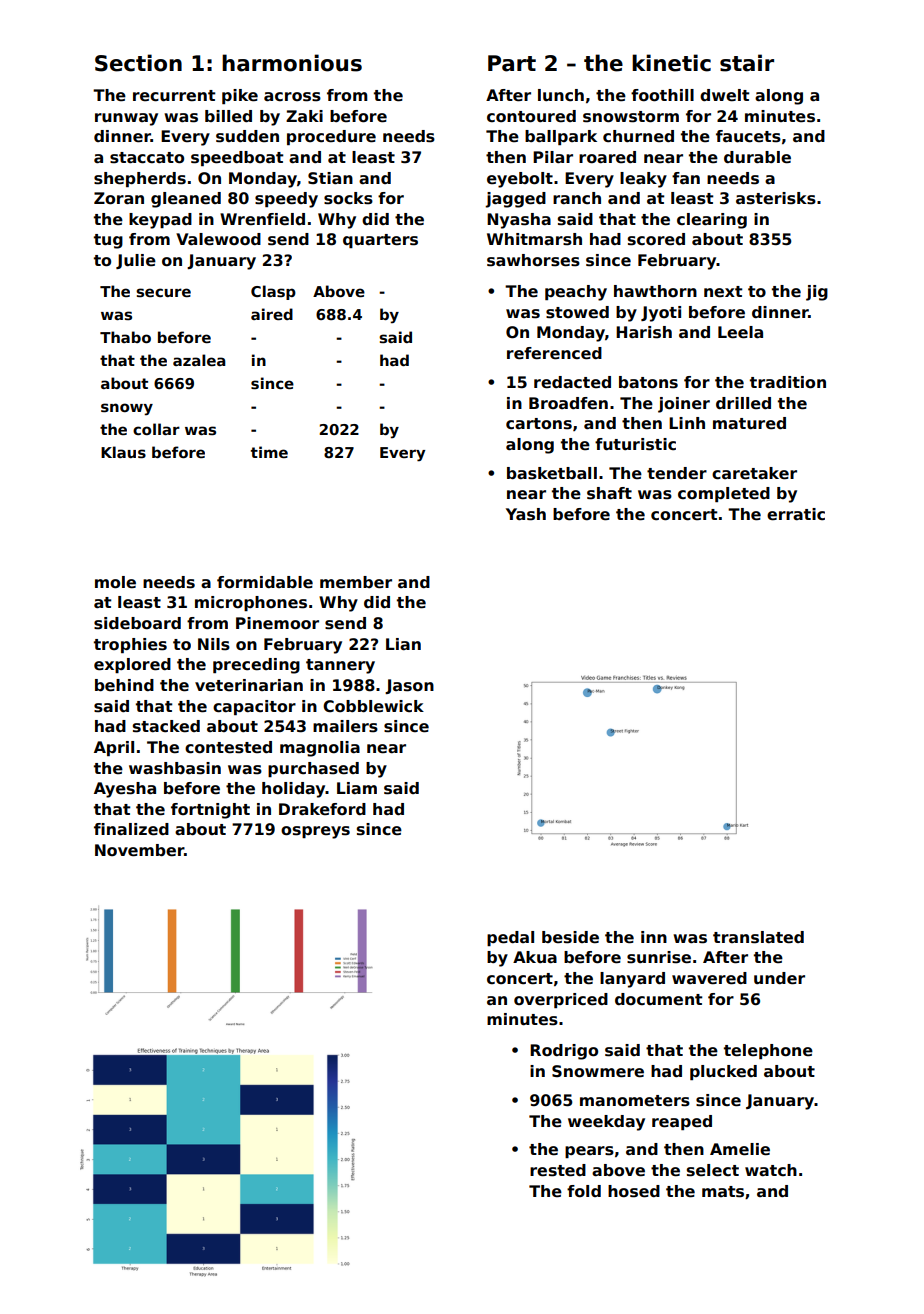  Describe the element at coordinates (747, 63) in the image. I see `stair` at that location.
